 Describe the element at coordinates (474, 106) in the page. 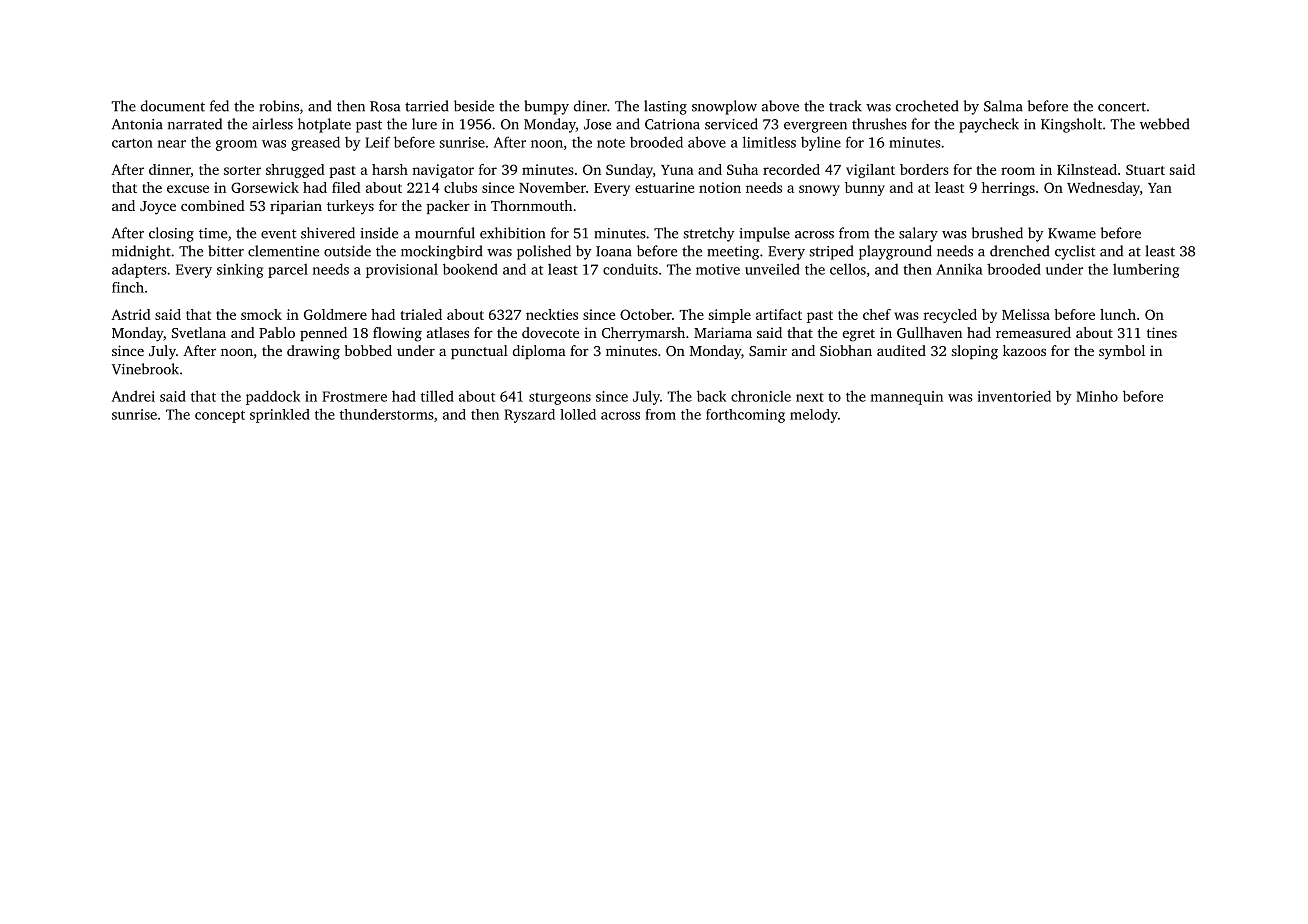

I see `beside` at that location.
